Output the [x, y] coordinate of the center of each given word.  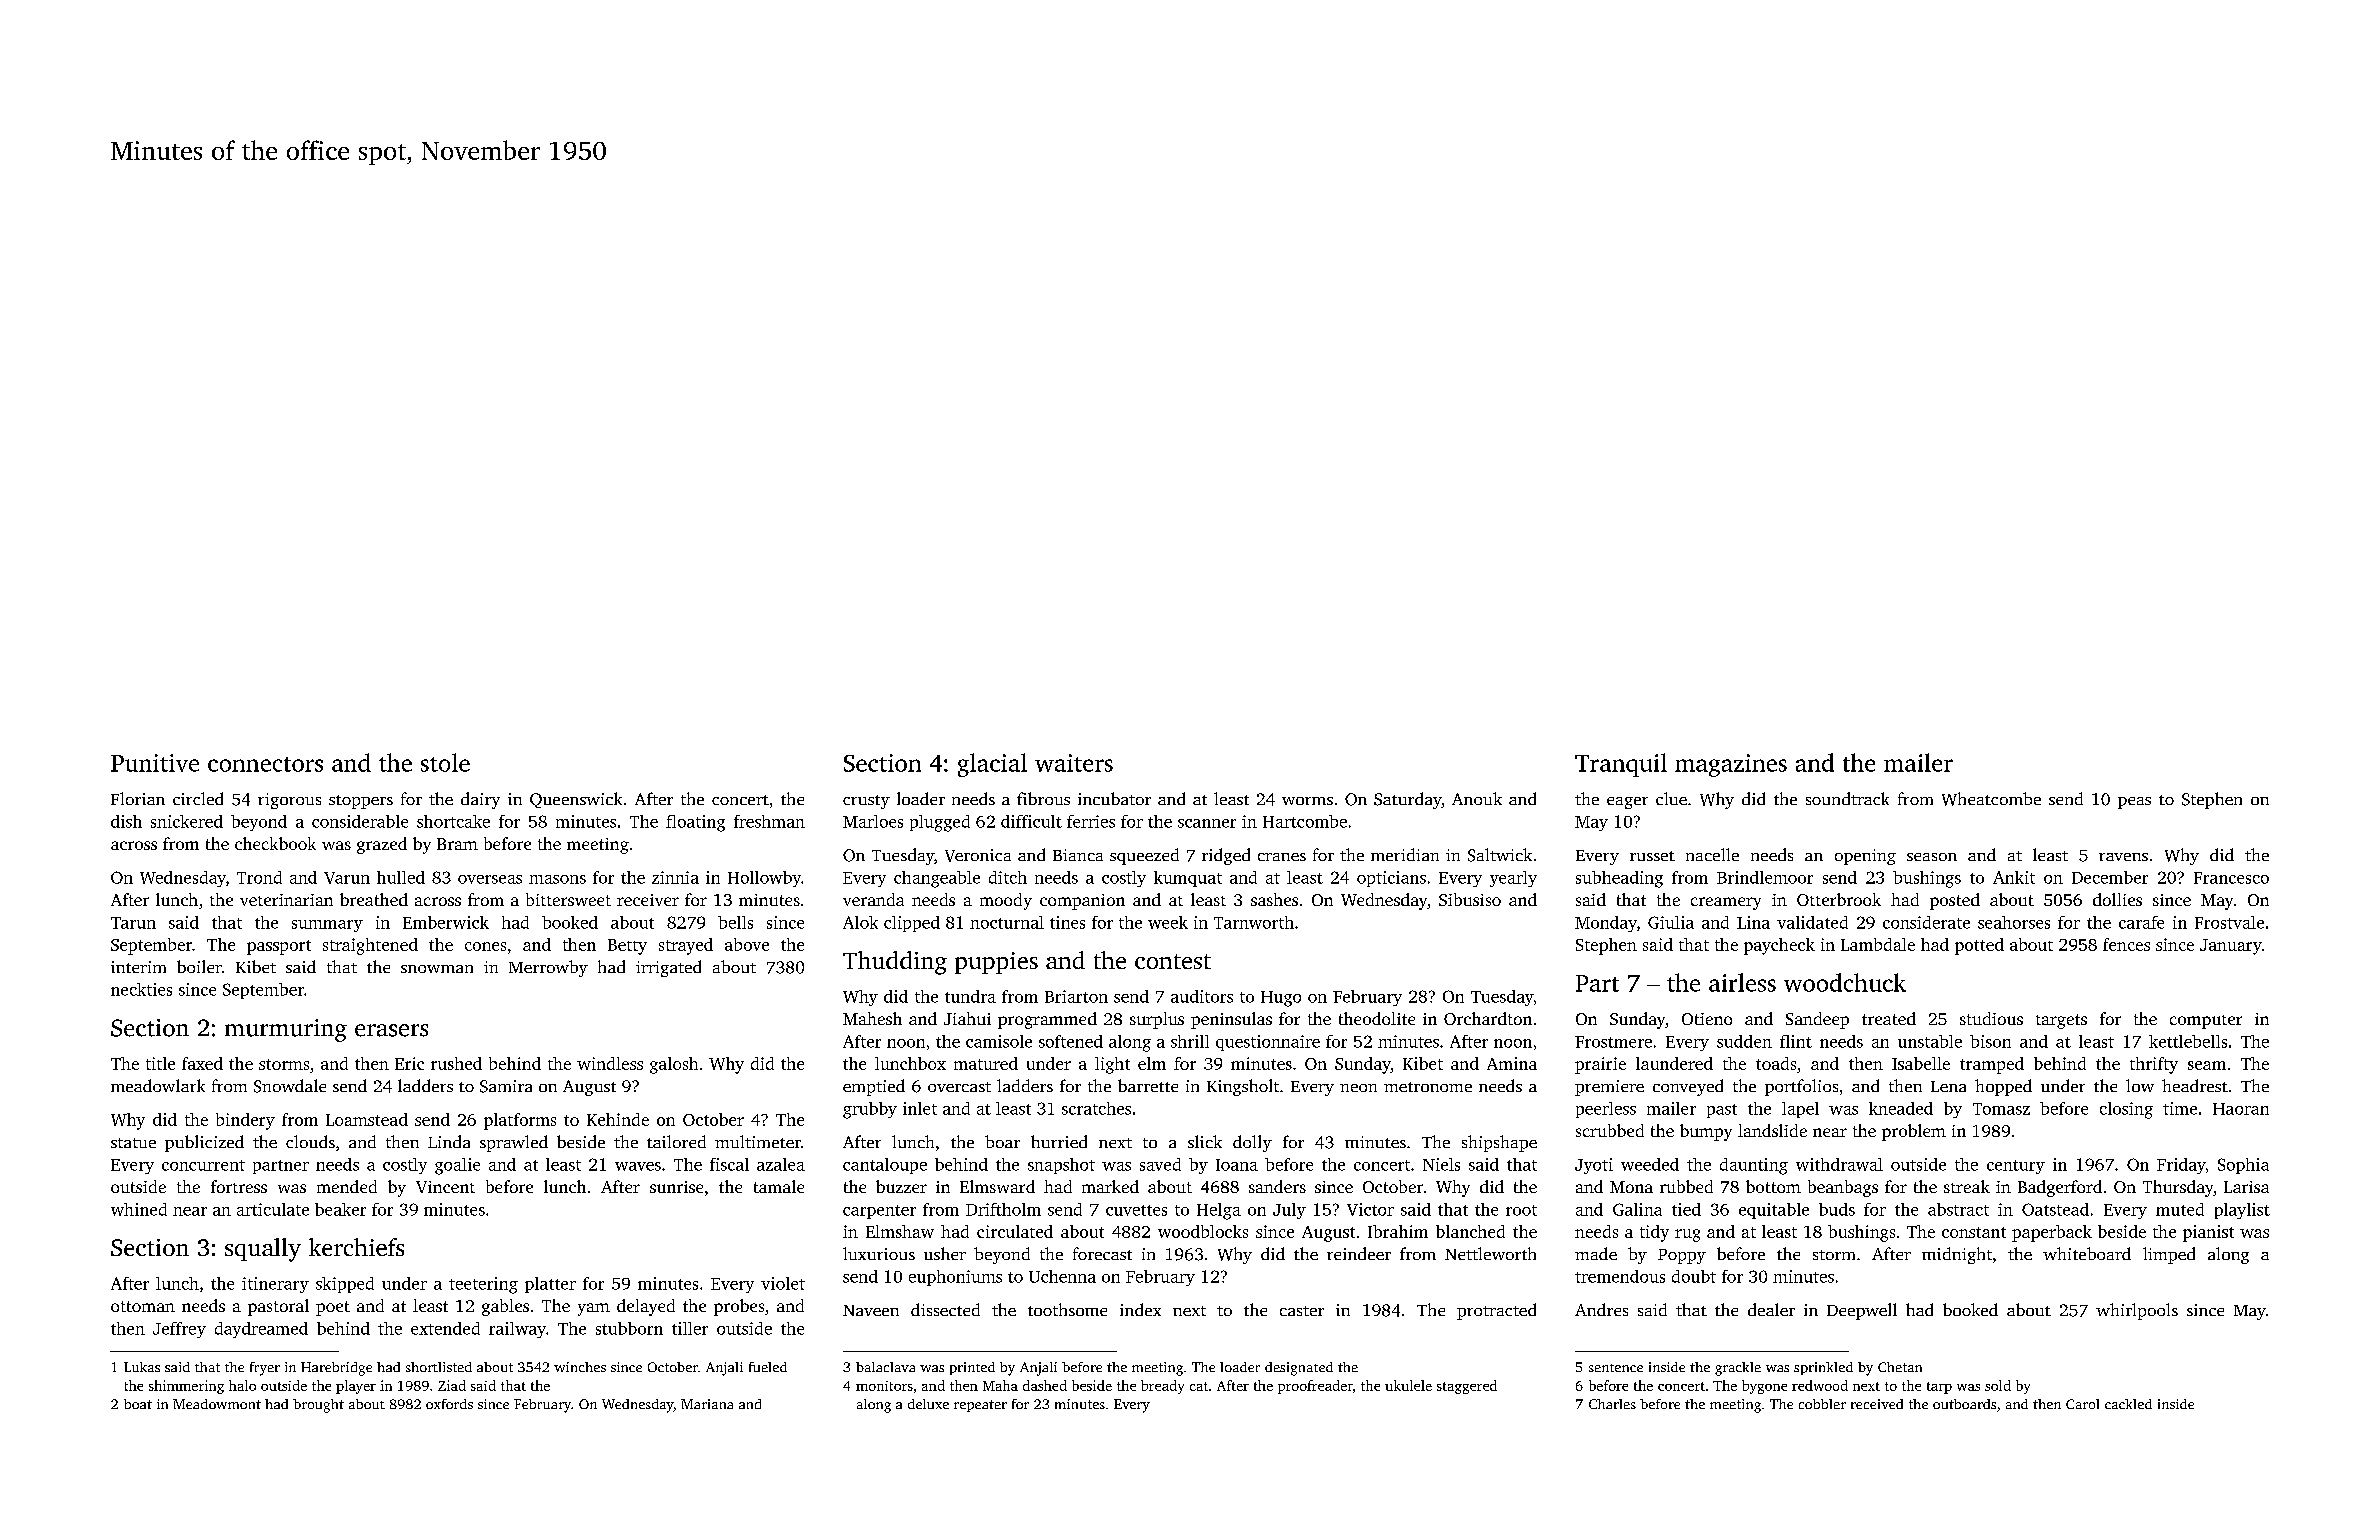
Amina [1512, 1063]
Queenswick [576, 800]
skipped [345, 1285]
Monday [1606, 924]
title [160, 1063]
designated [1299, 1369]
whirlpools [2137, 1311]
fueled [768, 1367]
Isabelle [1921, 1063]
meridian [1405, 854]
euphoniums [955, 1278]
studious [1991, 1018]
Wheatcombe [1991, 799]
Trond [259, 877]
